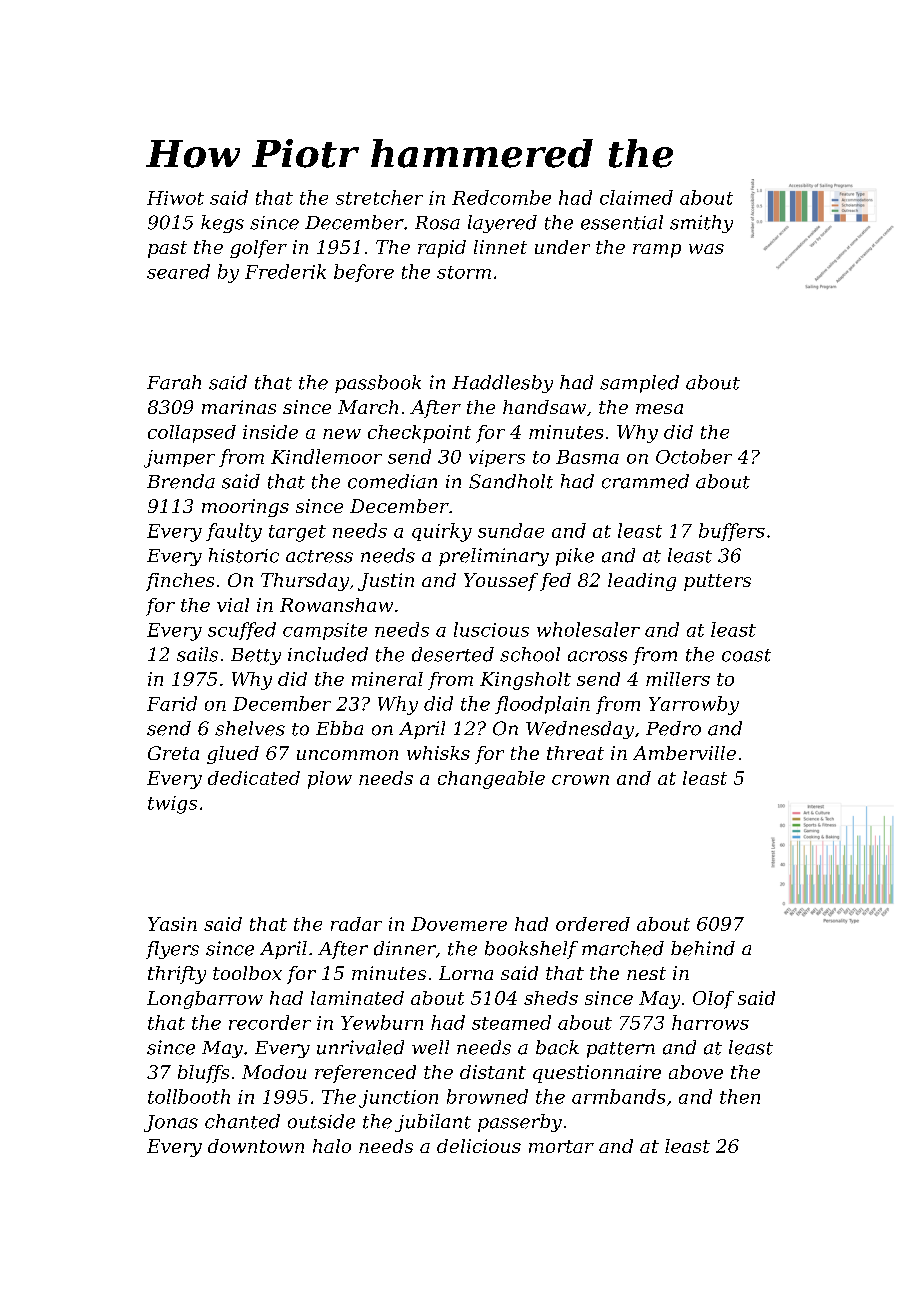 The height and width of the screenshot is (1311, 924). I want to click on claimed, so click(636, 197).
